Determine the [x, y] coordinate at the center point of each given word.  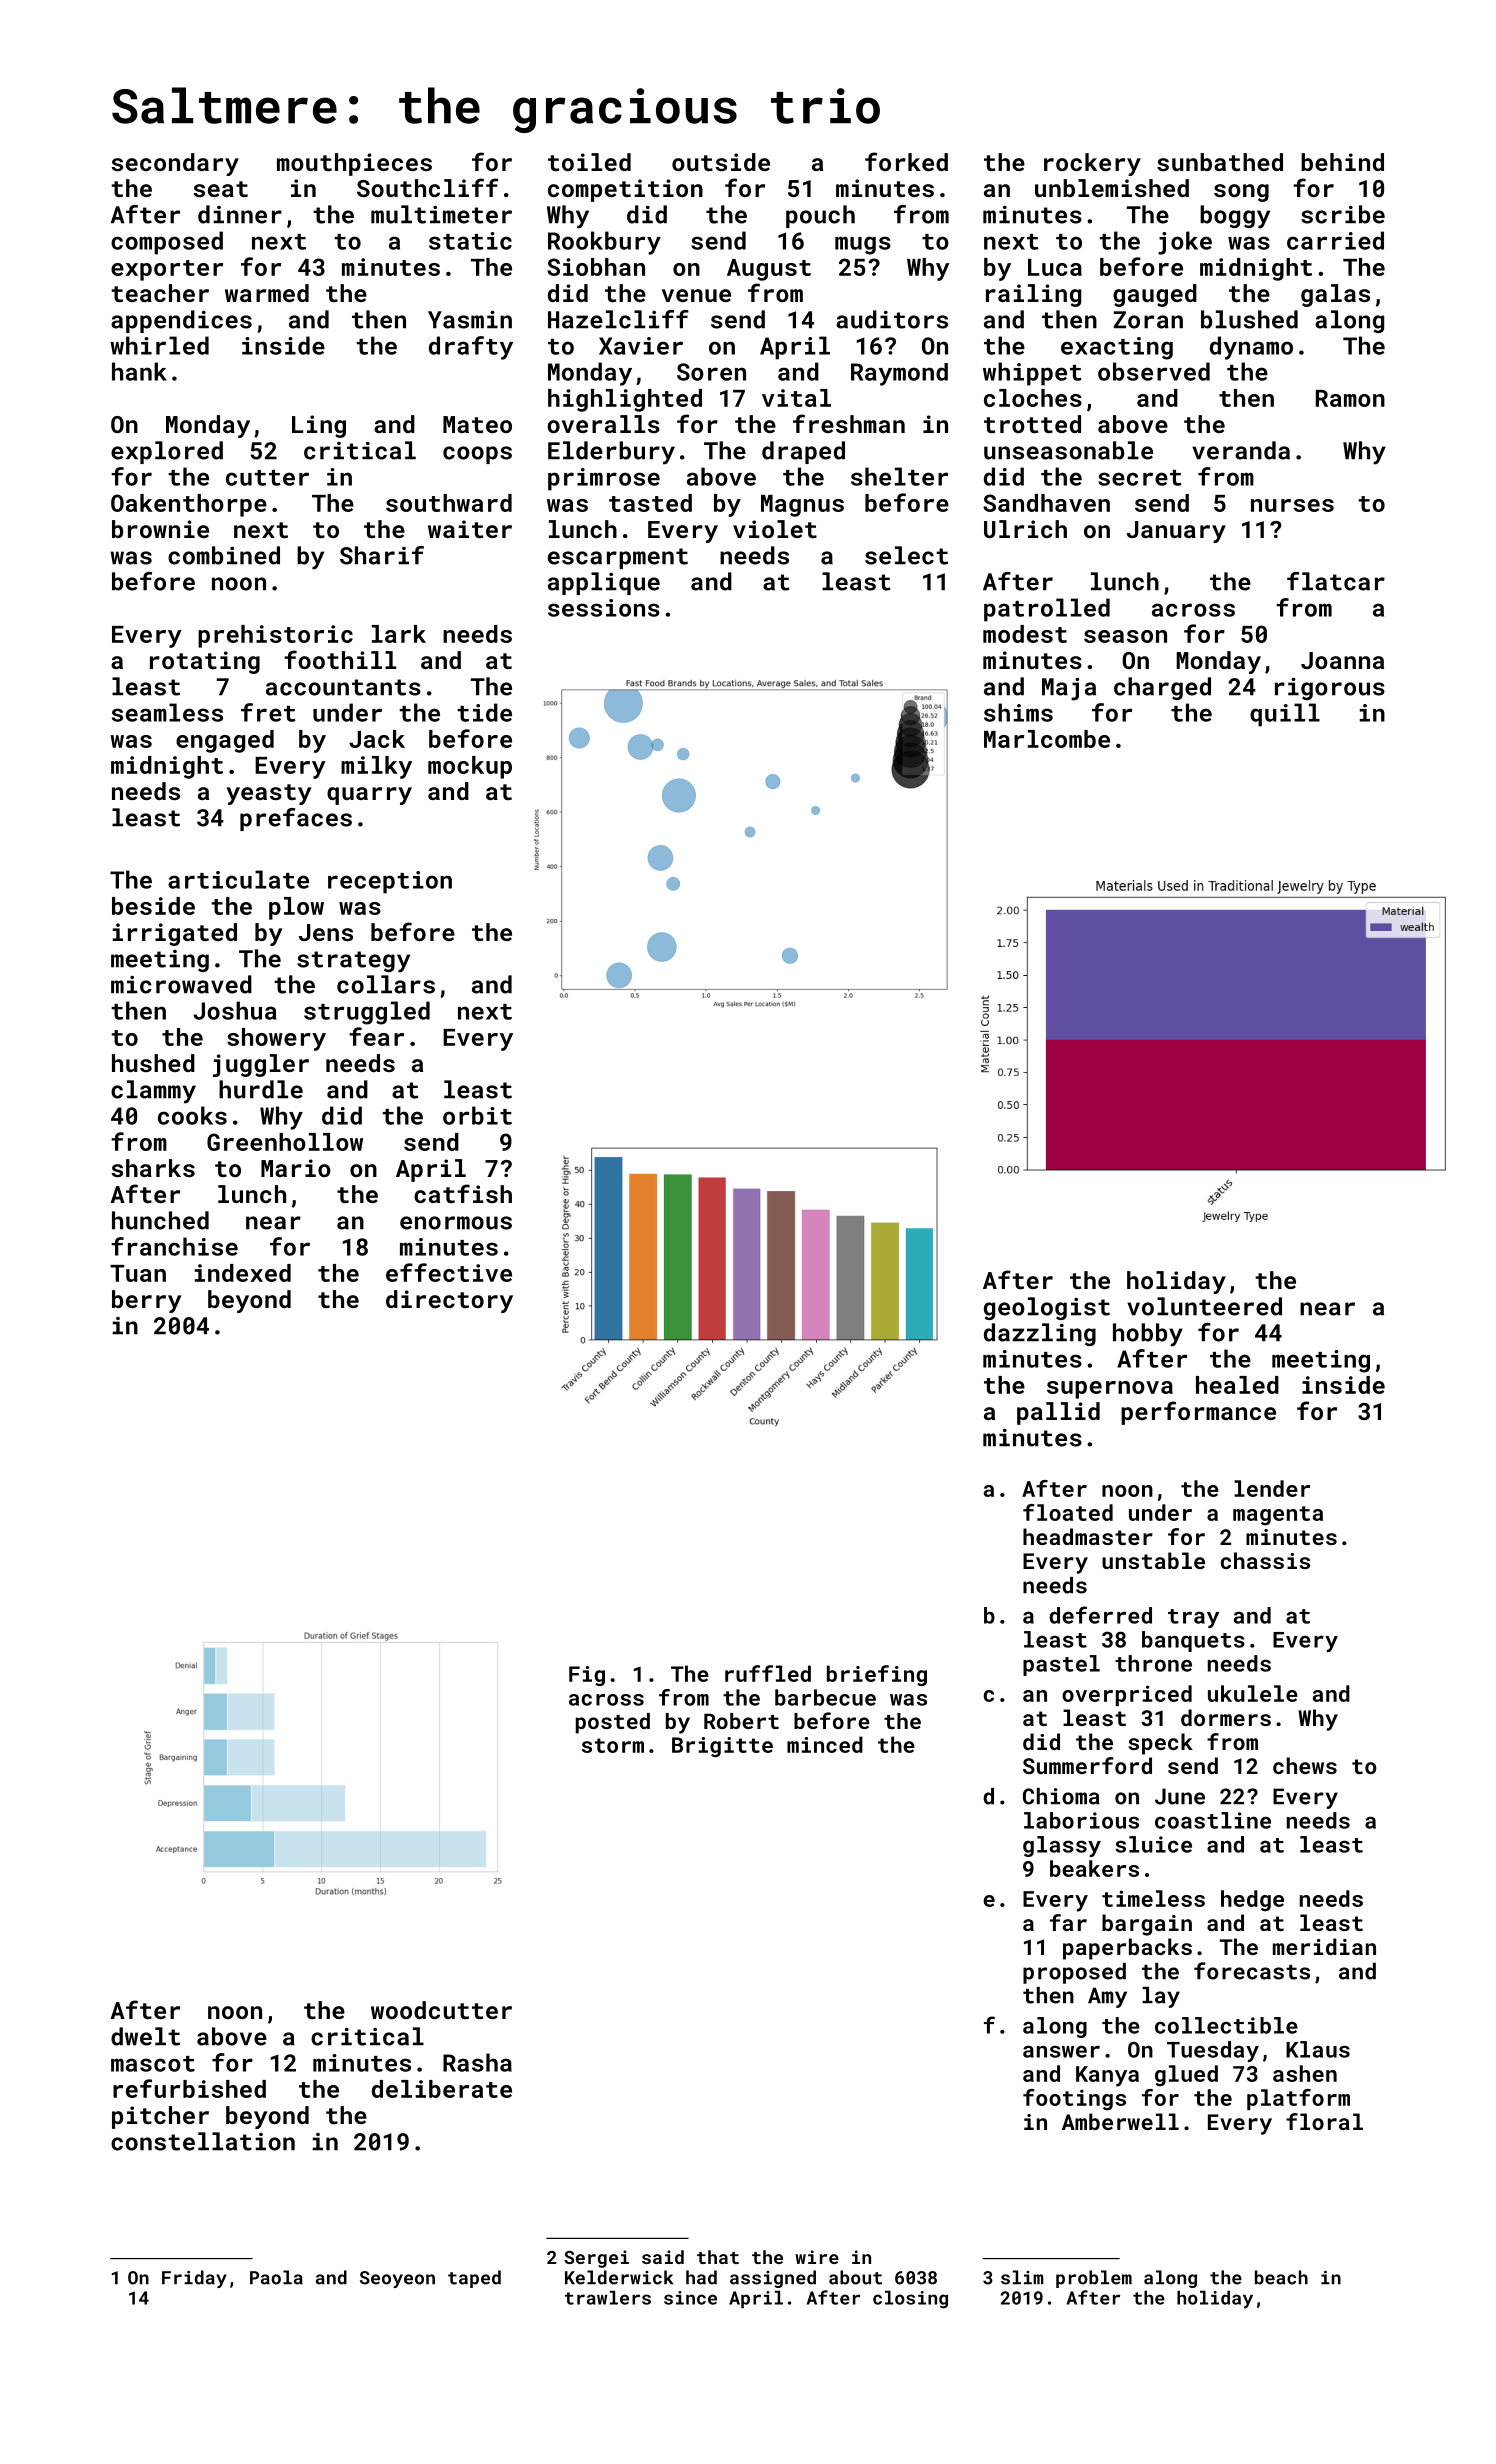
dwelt [145, 2036]
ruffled [768, 1673]
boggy [1235, 217]
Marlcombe [1047, 739]
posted [613, 1723]
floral [1324, 2121]
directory [449, 1301]
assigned [773, 2279]
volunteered [1204, 1306]
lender [1272, 1488]
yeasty [268, 794]
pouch [820, 216]
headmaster [1088, 1536]
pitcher [160, 2117]
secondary [175, 164]
